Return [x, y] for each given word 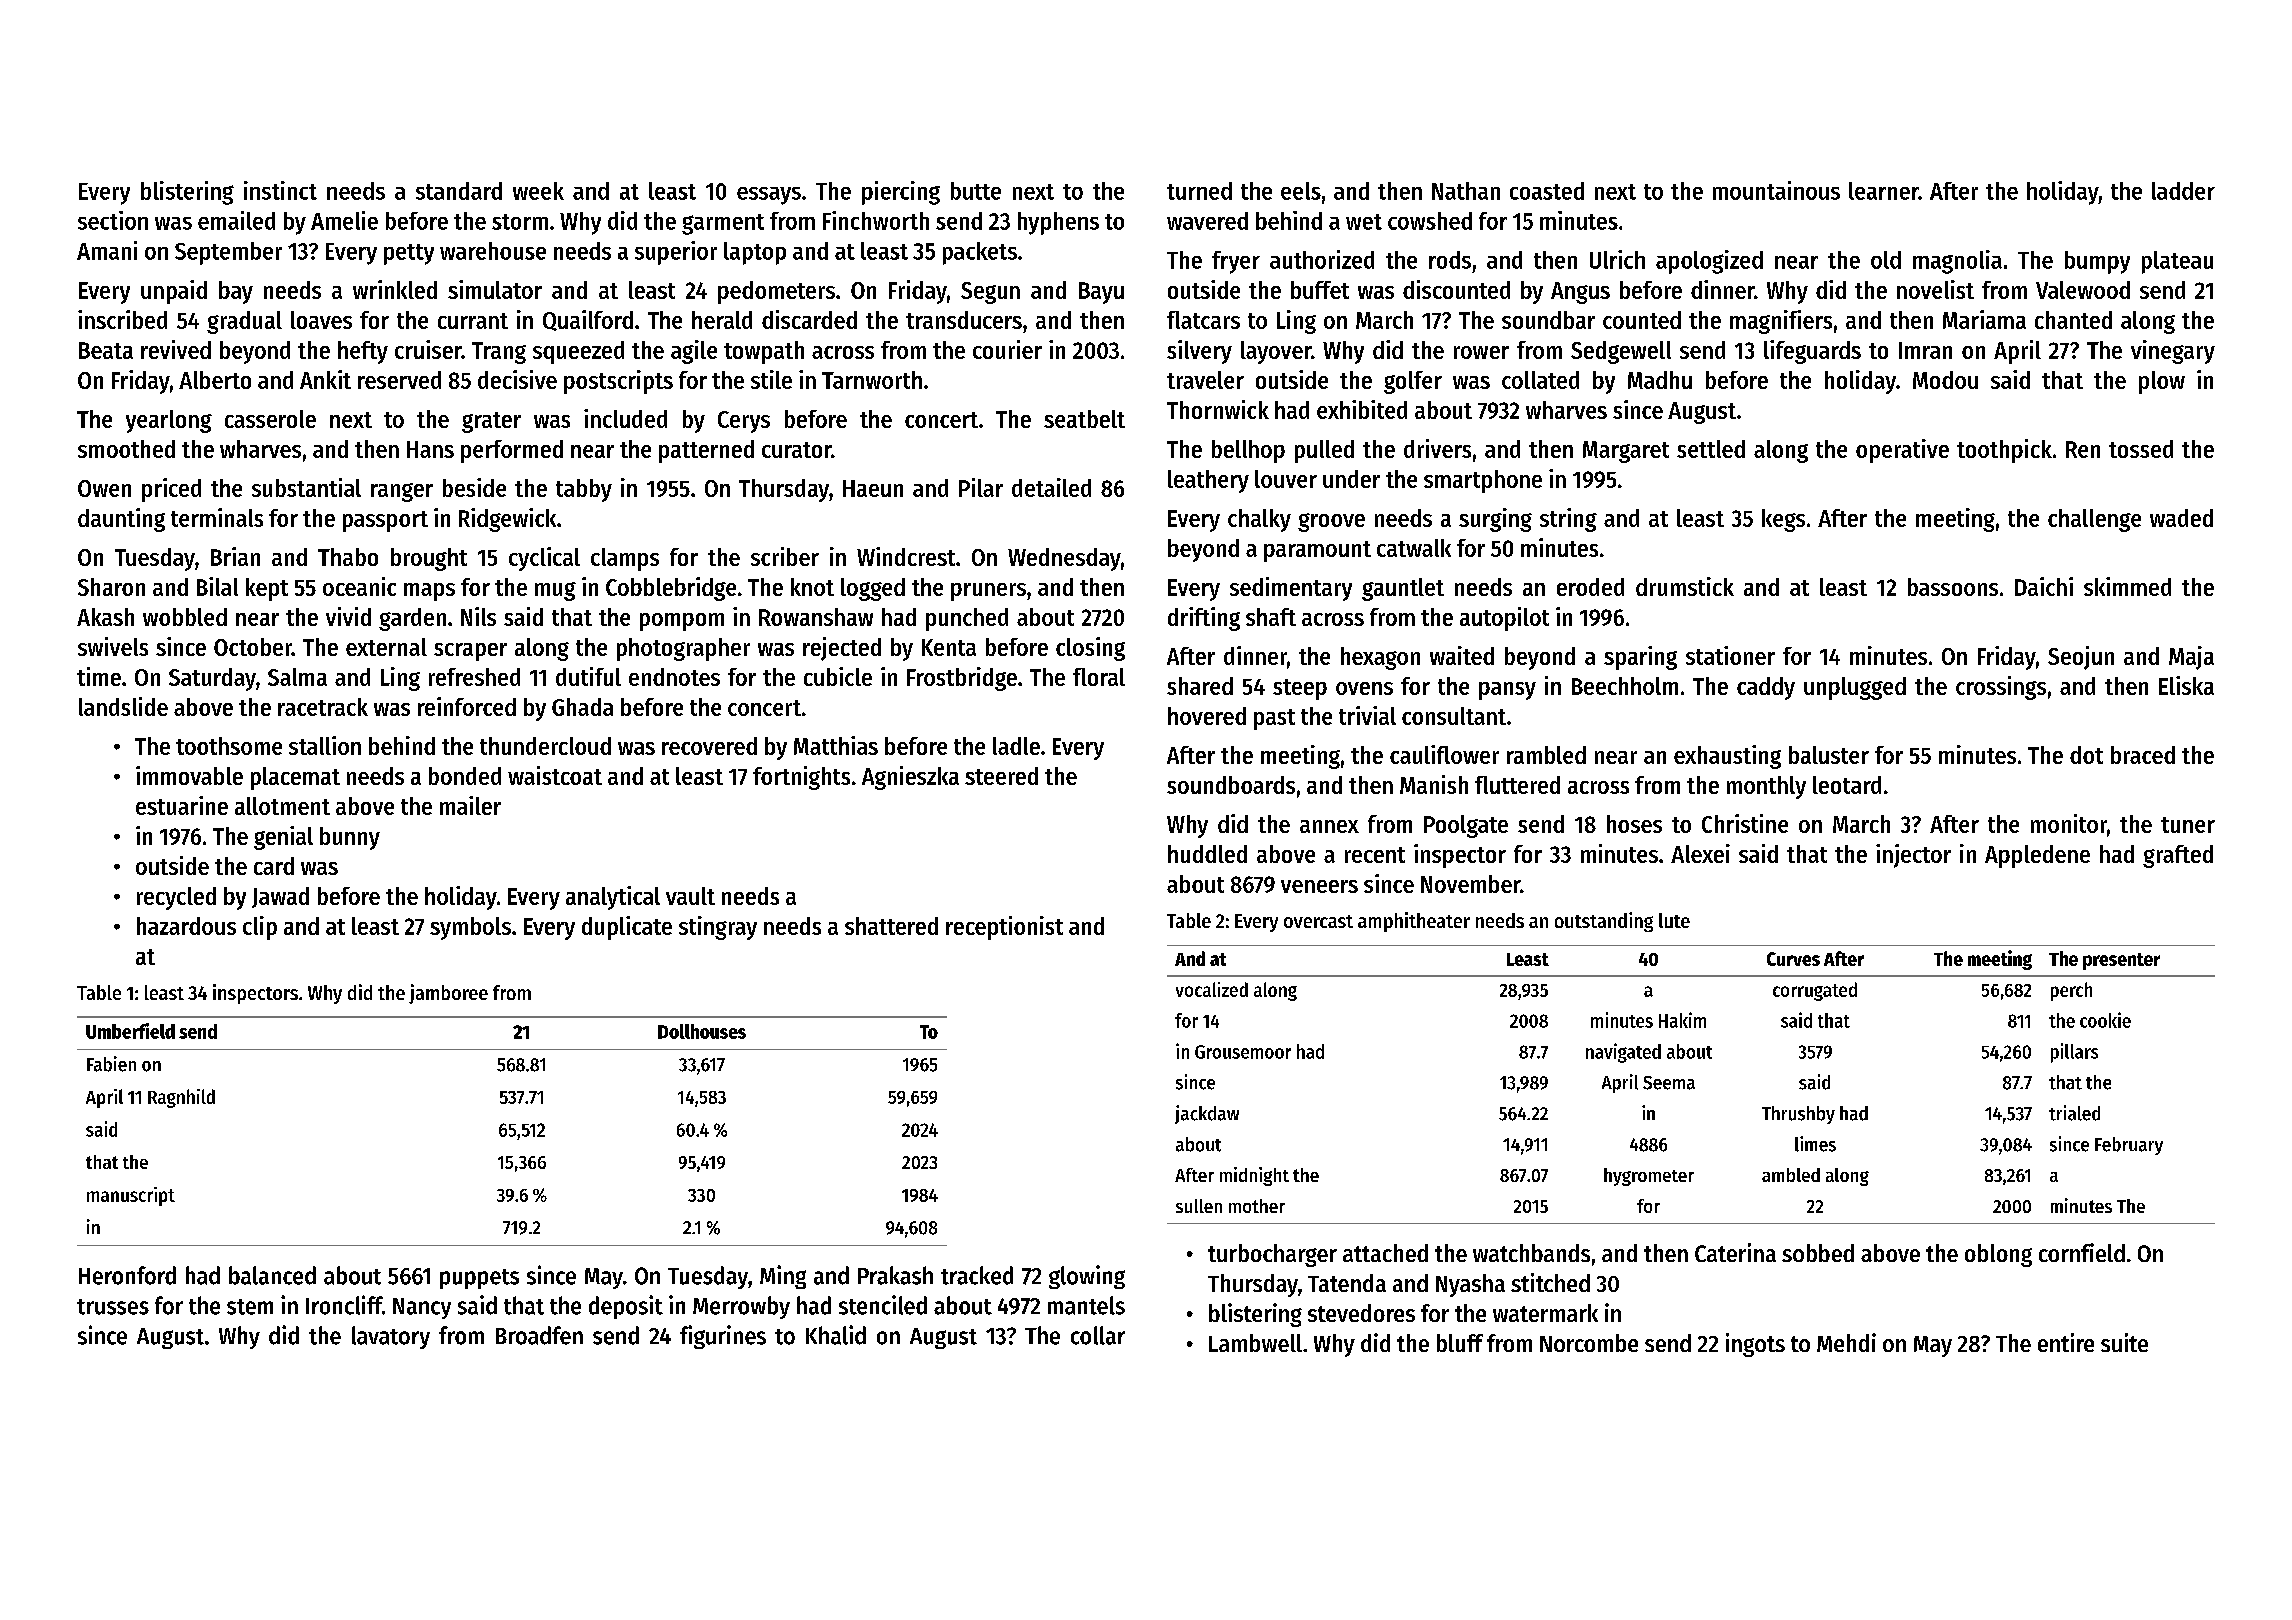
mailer [470, 805]
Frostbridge [962, 679]
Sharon [111, 587]
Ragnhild [181, 1098]
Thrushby [1798, 1115]
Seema [1669, 1083]
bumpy [2097, 262]
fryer [1236, 262]
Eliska [2186, 685]
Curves [1793, 959]
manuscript [131, 1196]
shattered [891, 926]
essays [769, 196]
